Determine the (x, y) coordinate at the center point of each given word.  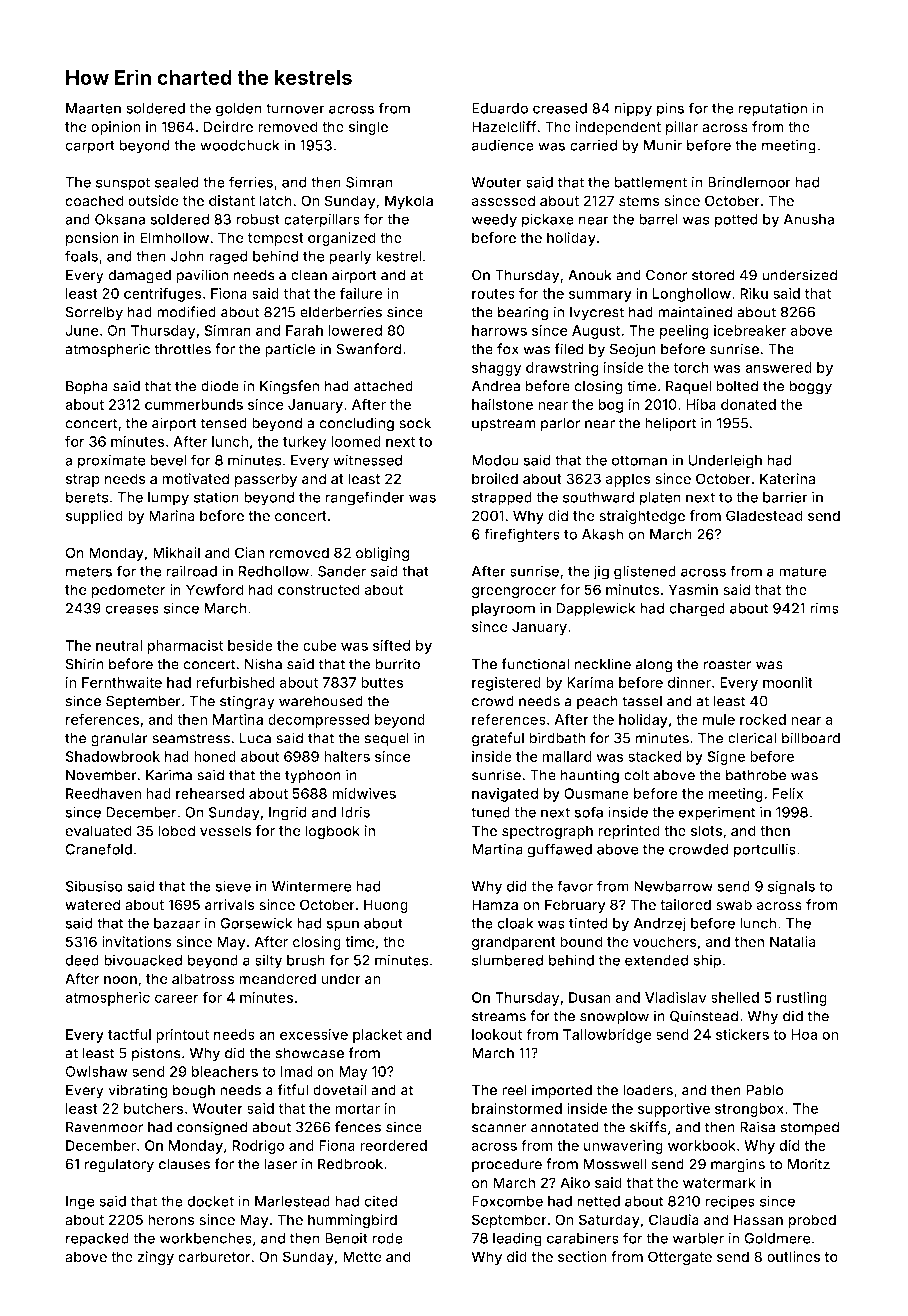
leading (517, 1240)
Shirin (85, 664)
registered (506, 684)
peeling (684, 332)
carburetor (214, 1257)
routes (493, 294)
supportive (674, 1110)
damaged (139, 277)
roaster (727, 664)
